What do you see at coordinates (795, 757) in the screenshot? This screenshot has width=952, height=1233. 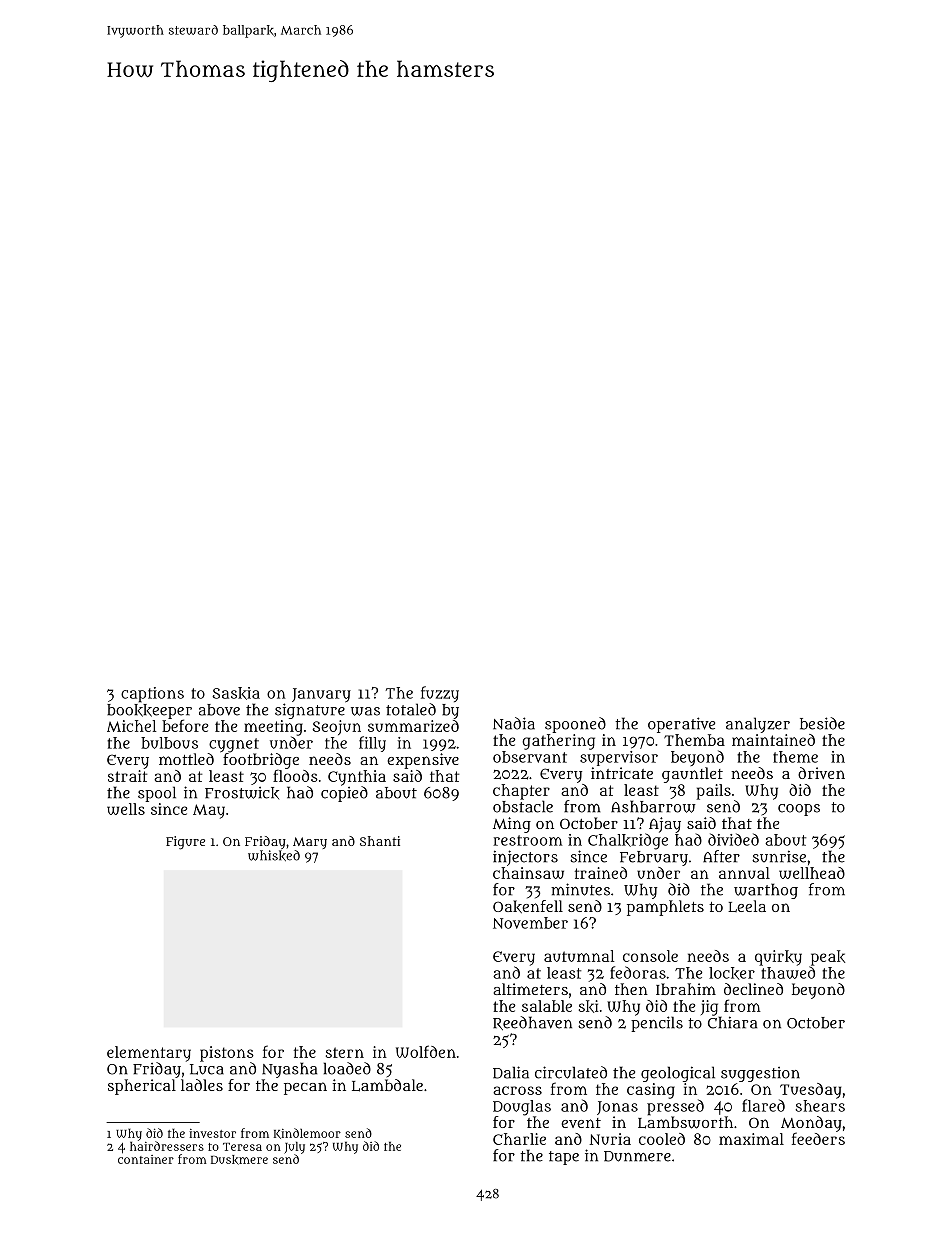 I see `theme` at bounding box center [795, 757].
